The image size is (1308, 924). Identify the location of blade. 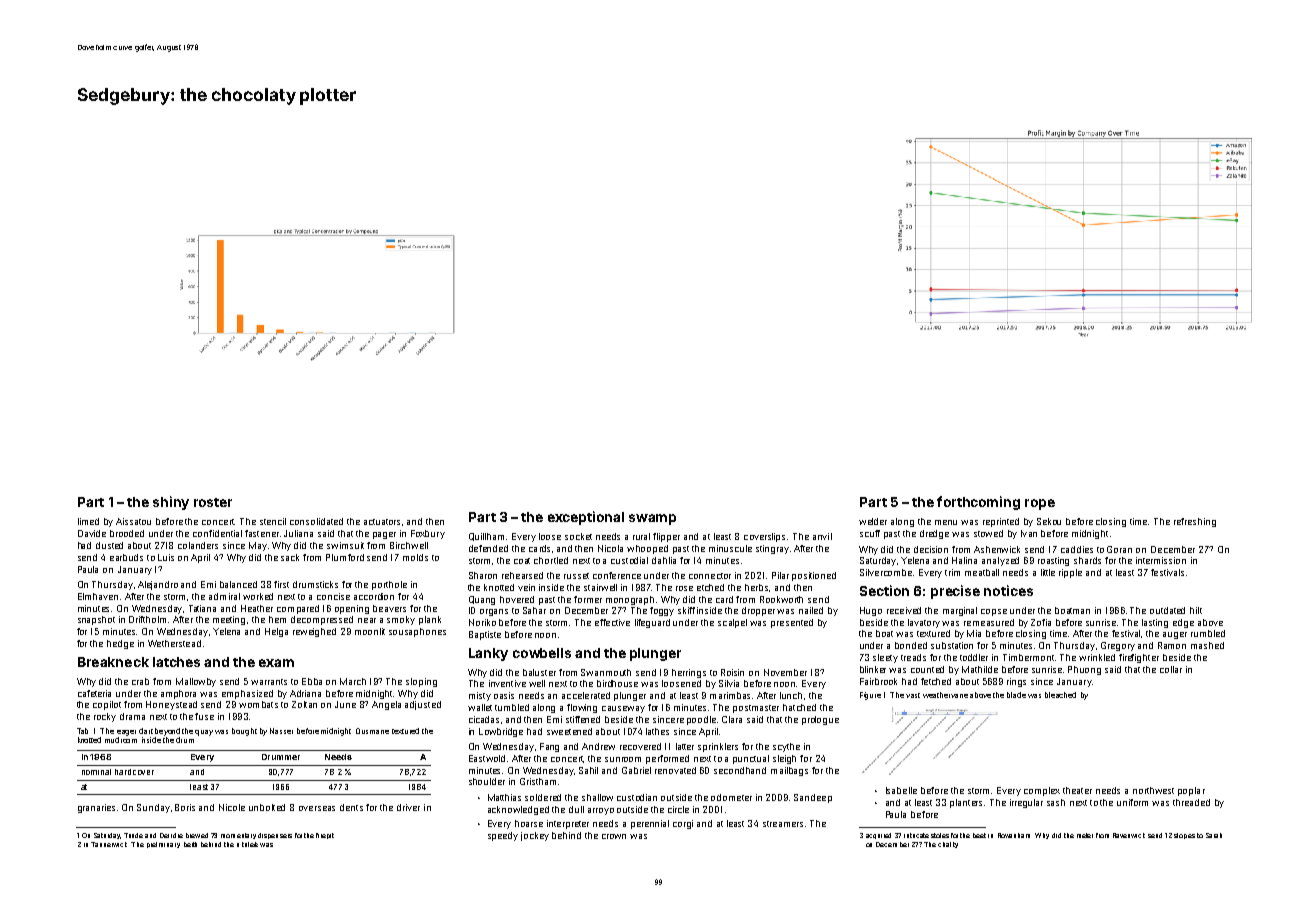
(1016, 695).
